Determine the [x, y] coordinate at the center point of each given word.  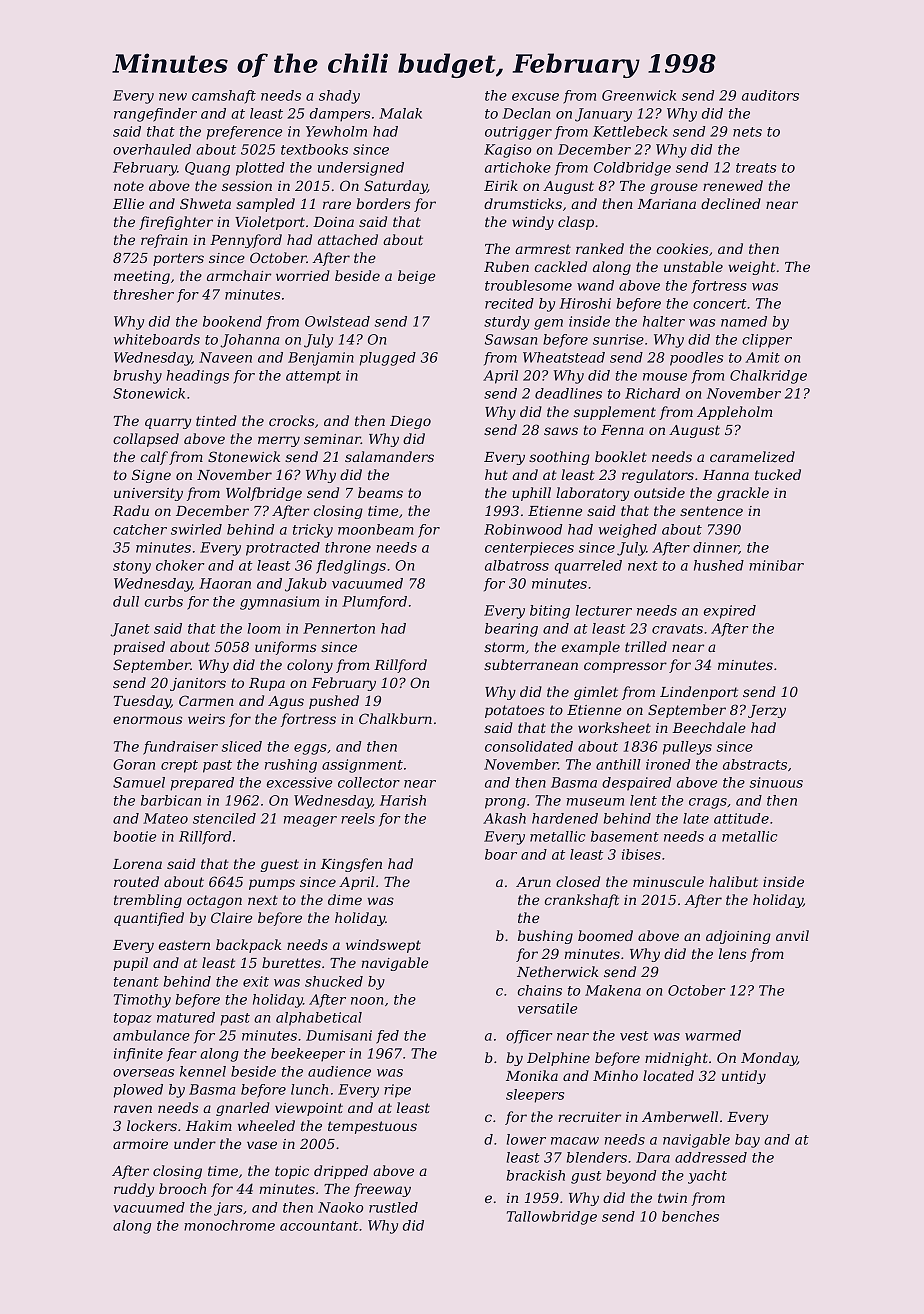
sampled [265, 205]
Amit [762, 357]
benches [690, 1216]
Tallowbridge [552, 1218]
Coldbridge [632, 169]
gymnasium [279, 603]
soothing [559, 458]
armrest [543, 249]
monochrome [229, 1225]
